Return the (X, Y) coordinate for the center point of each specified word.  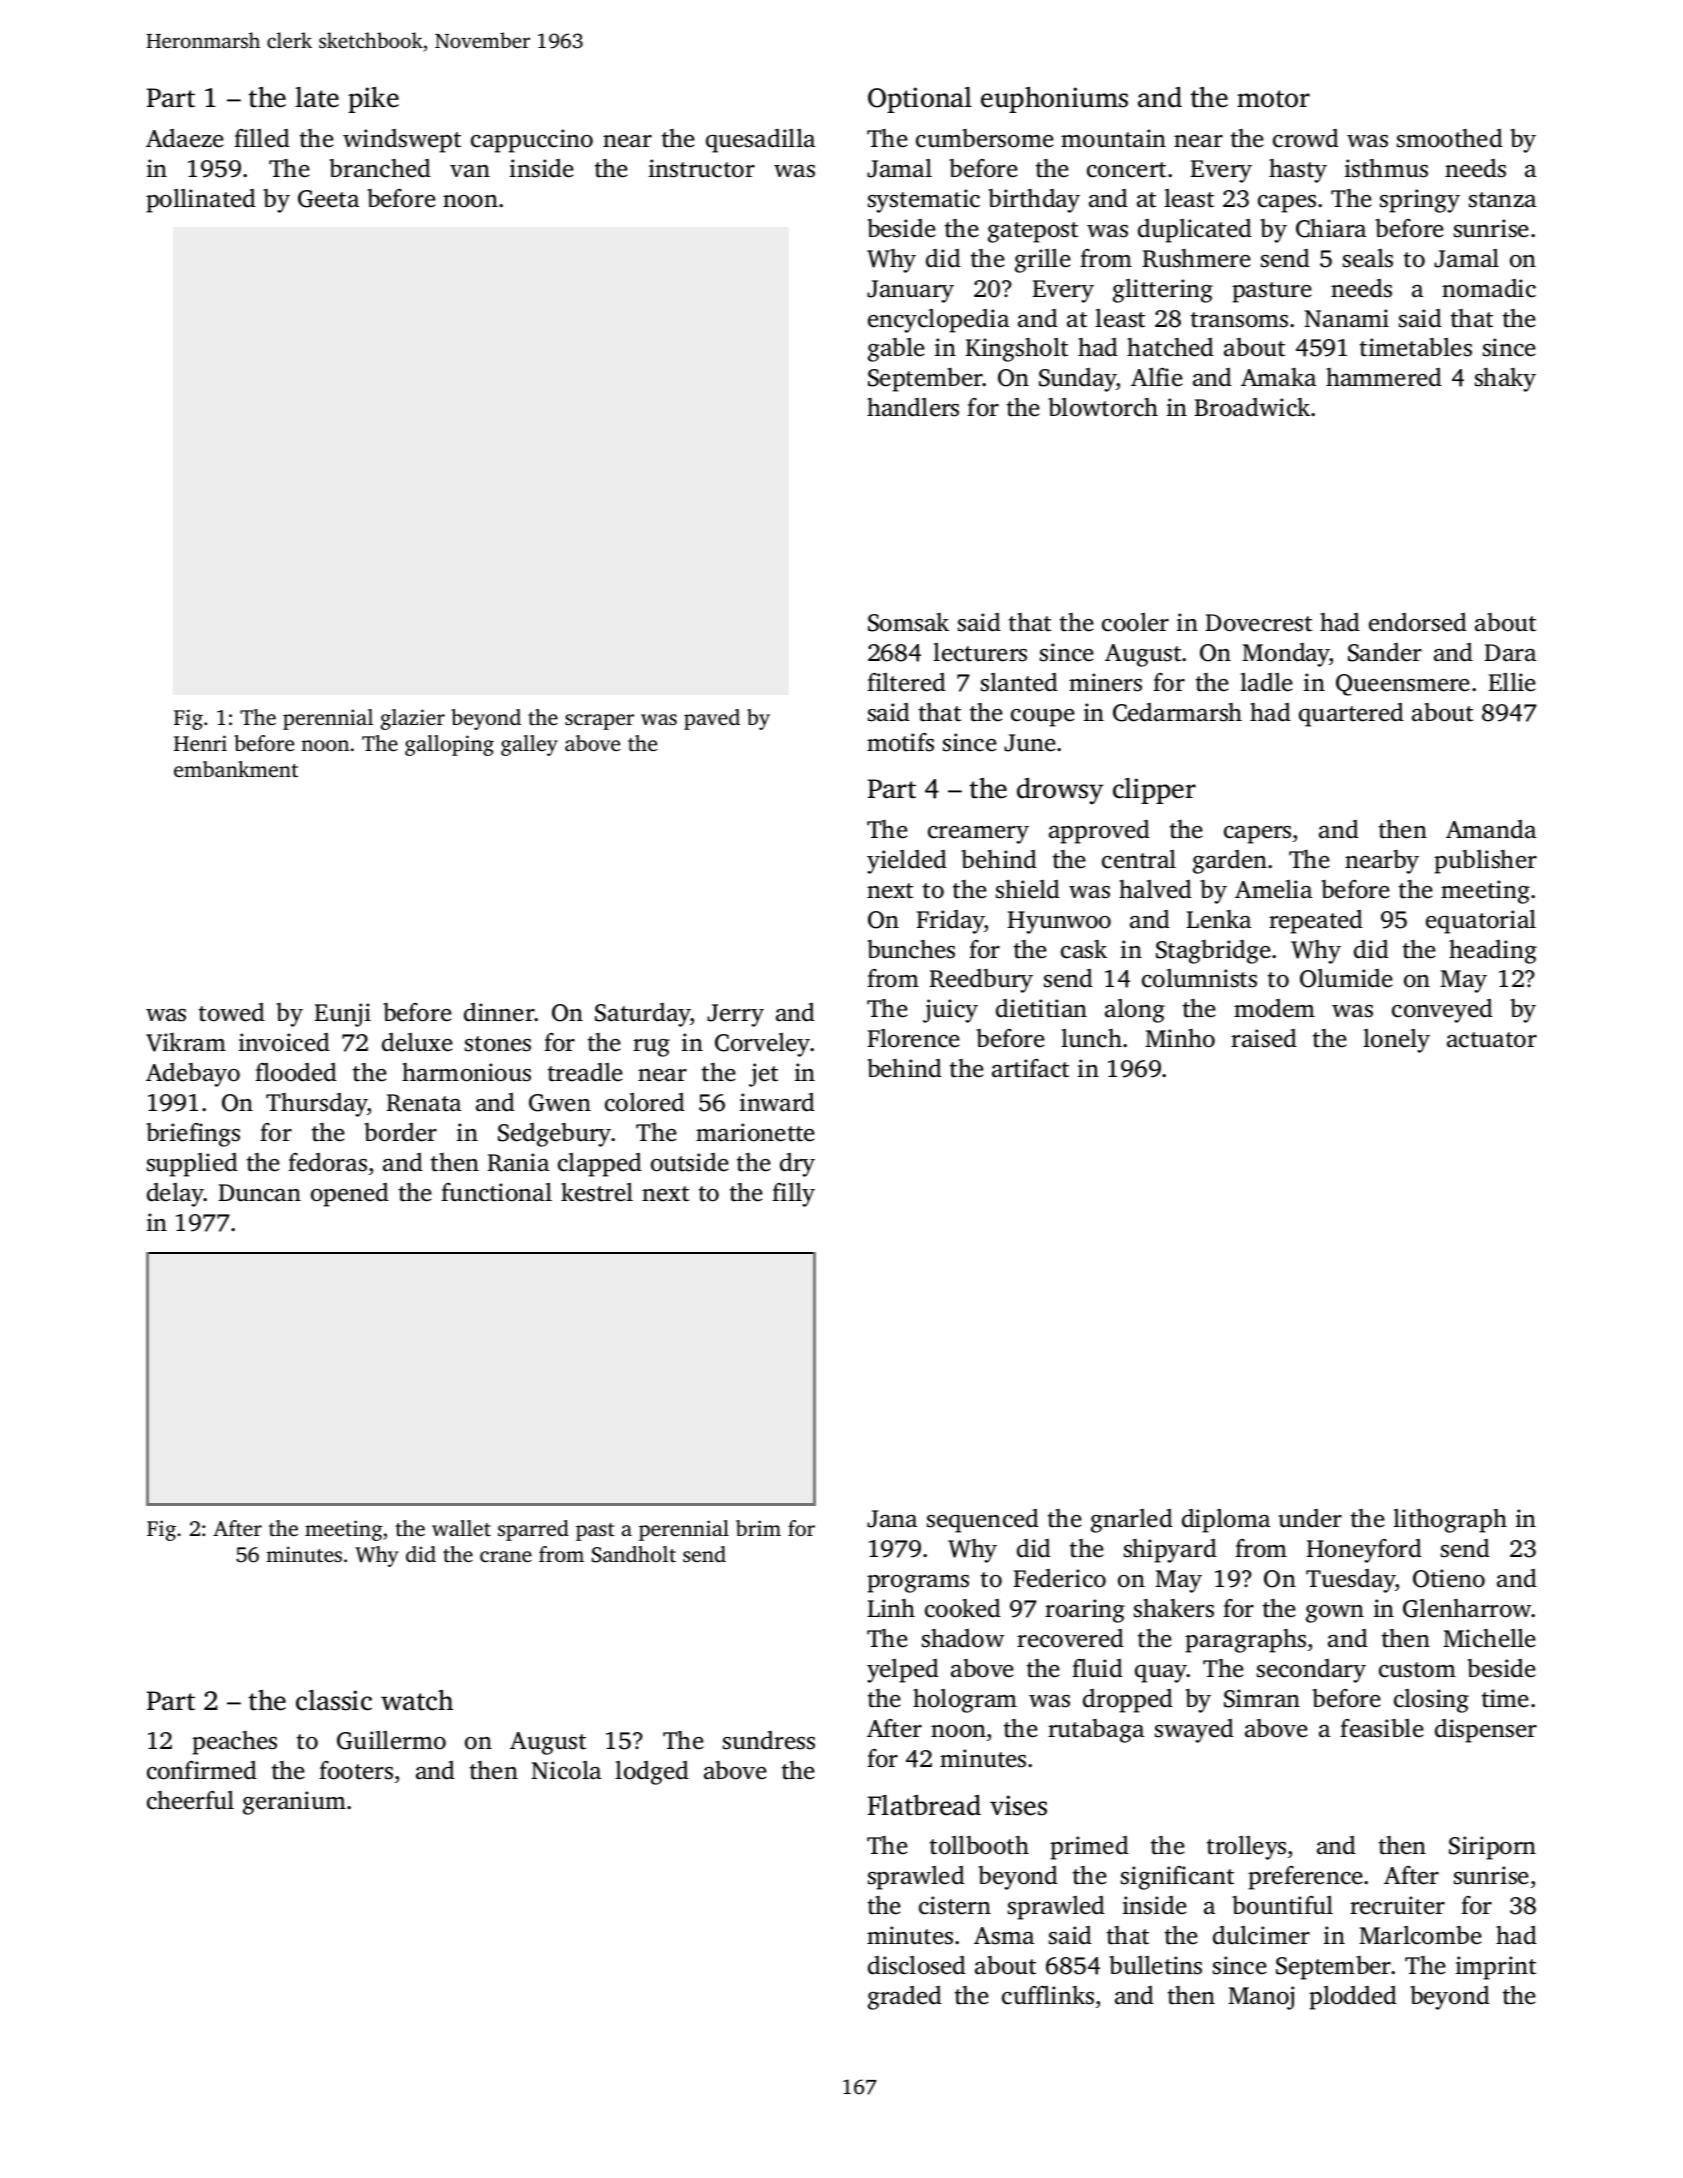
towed (232, 1012)
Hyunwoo (1059, 922)
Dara (1510, 653)
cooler (1135, 622)
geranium (294, 1803)
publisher (1485, 862)
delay (175, 1195)
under (1310, 1518)
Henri (200, 743)
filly (793, 1195)
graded (905, 1998)
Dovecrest (1259, 623)
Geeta (328, 199)
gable (896, 350)
